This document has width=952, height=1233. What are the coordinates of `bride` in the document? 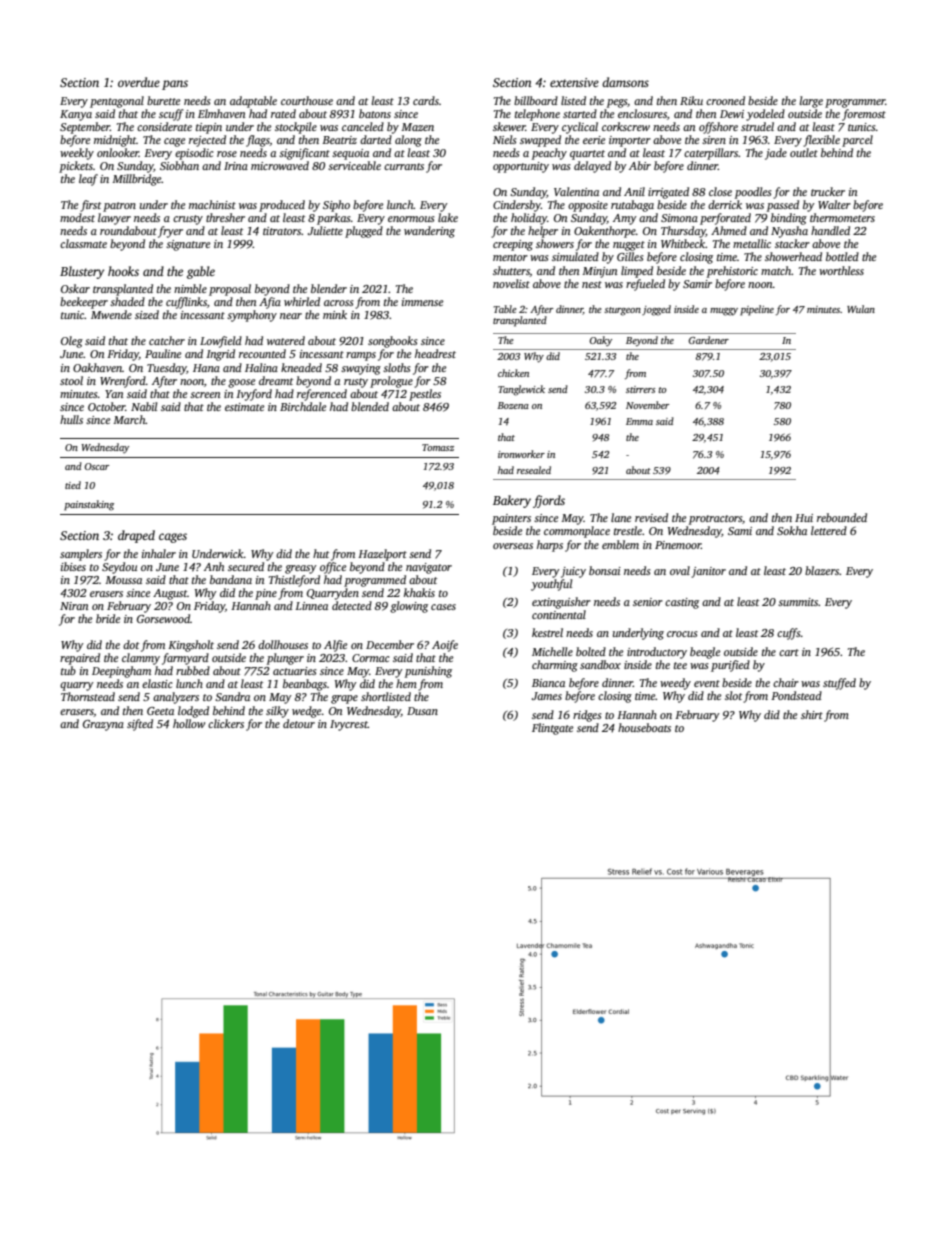 It's located at (108, 618).
